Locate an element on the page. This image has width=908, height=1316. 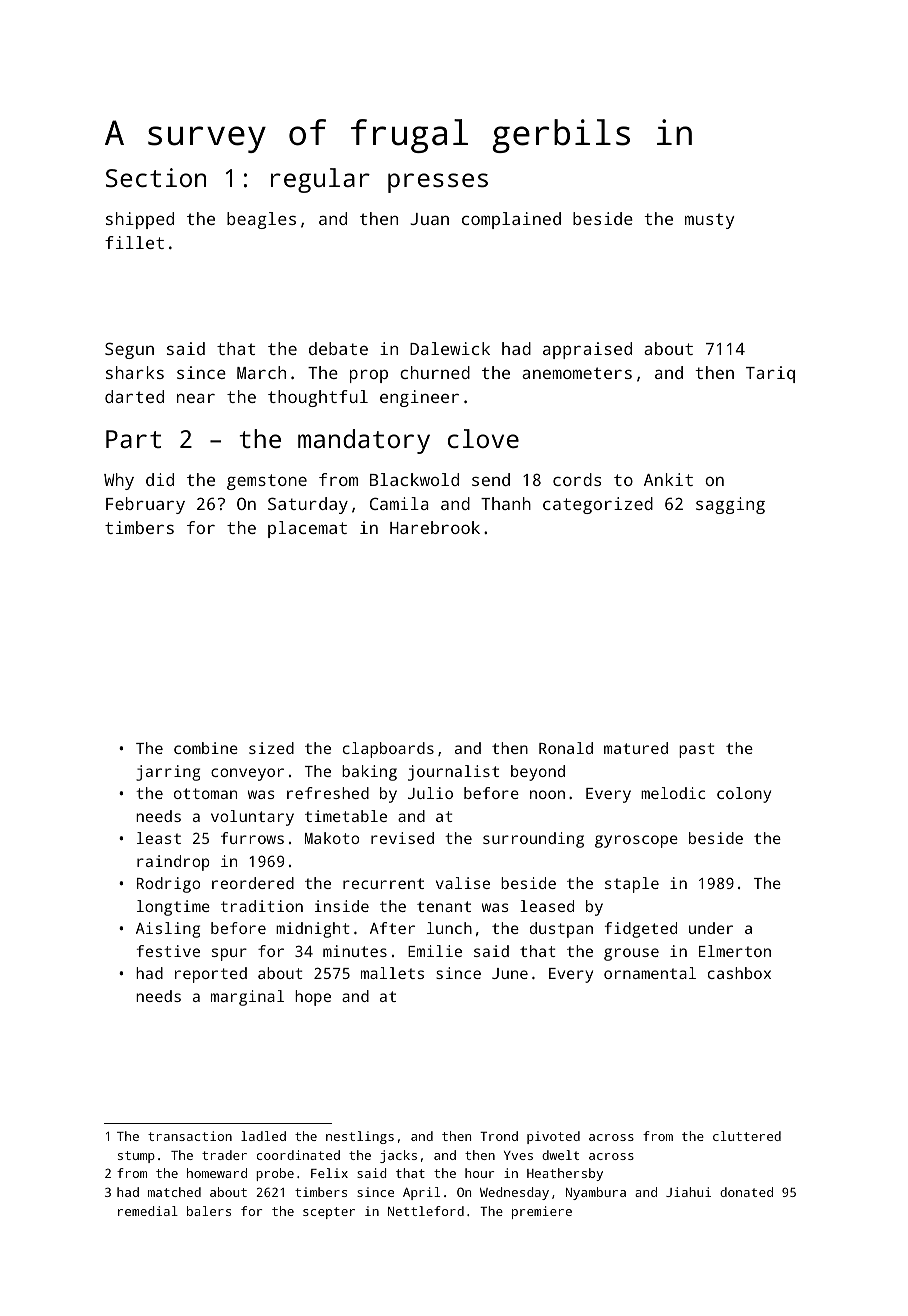
clapboards is located at coordinates (388, 750).
